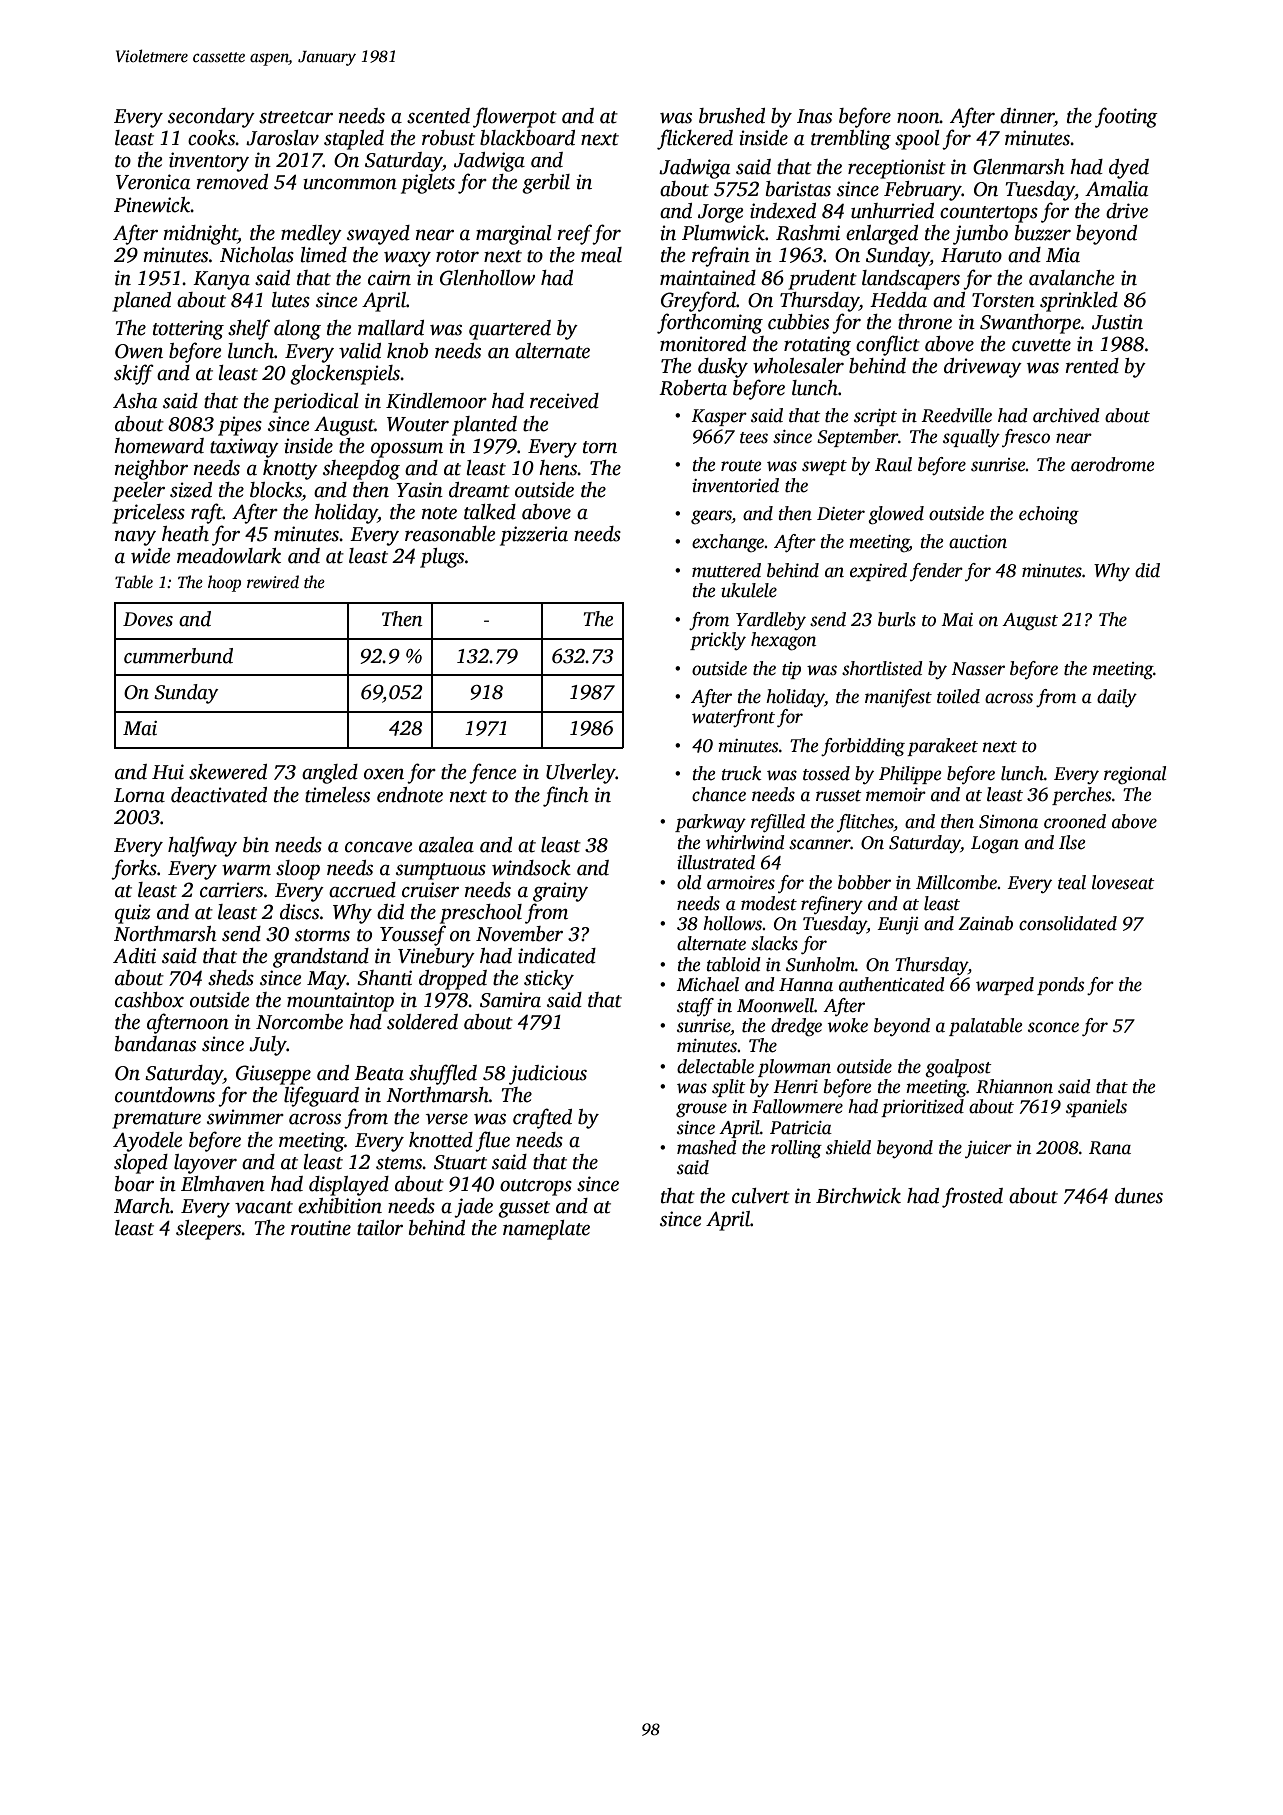 Image resolution: width=1283 pixels, height=1815 pixels. Describe the element at coordinates (438, 116) in the screenshot. I see `scented` at that location.
